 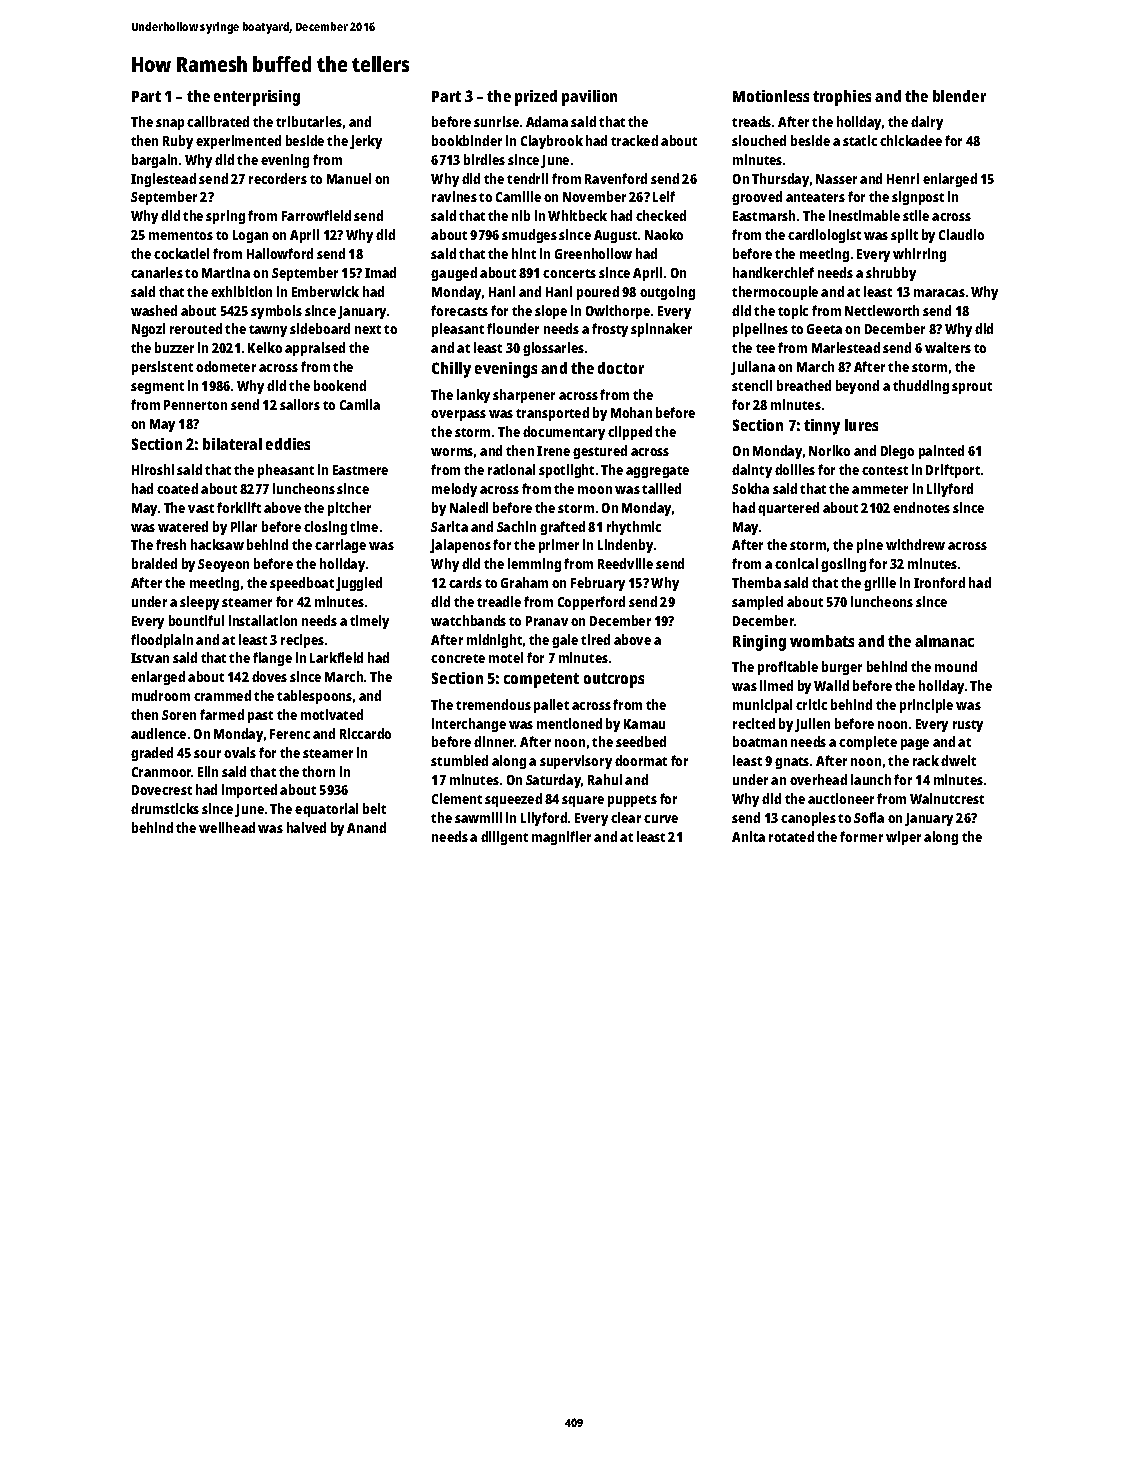 What do you see at coordinates (589, 98) in the screenshot?
I see `pavilion` at bounding box center [589, 98].
